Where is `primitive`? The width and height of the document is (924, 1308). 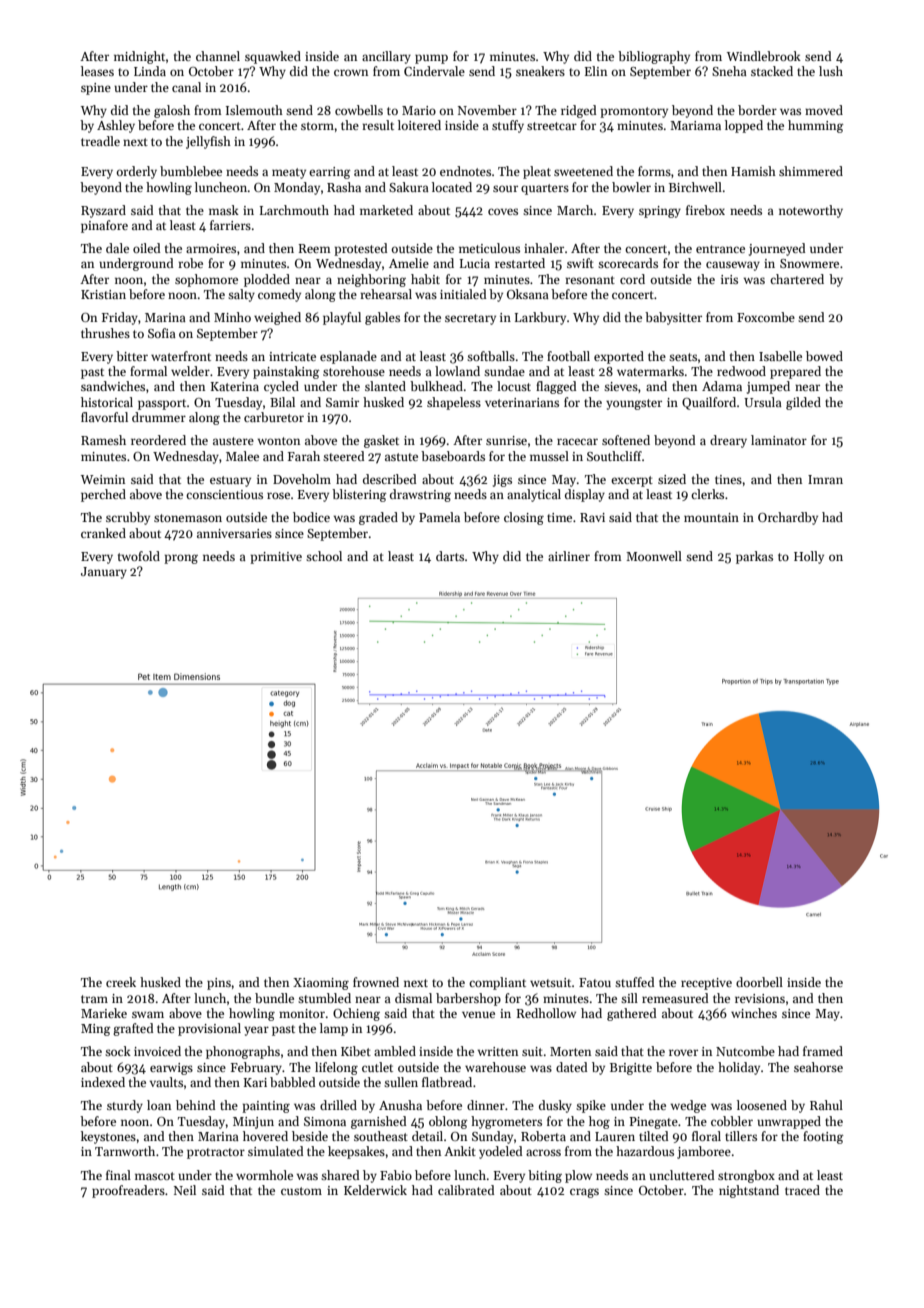 primitive is located at coordinates (276, 558).
